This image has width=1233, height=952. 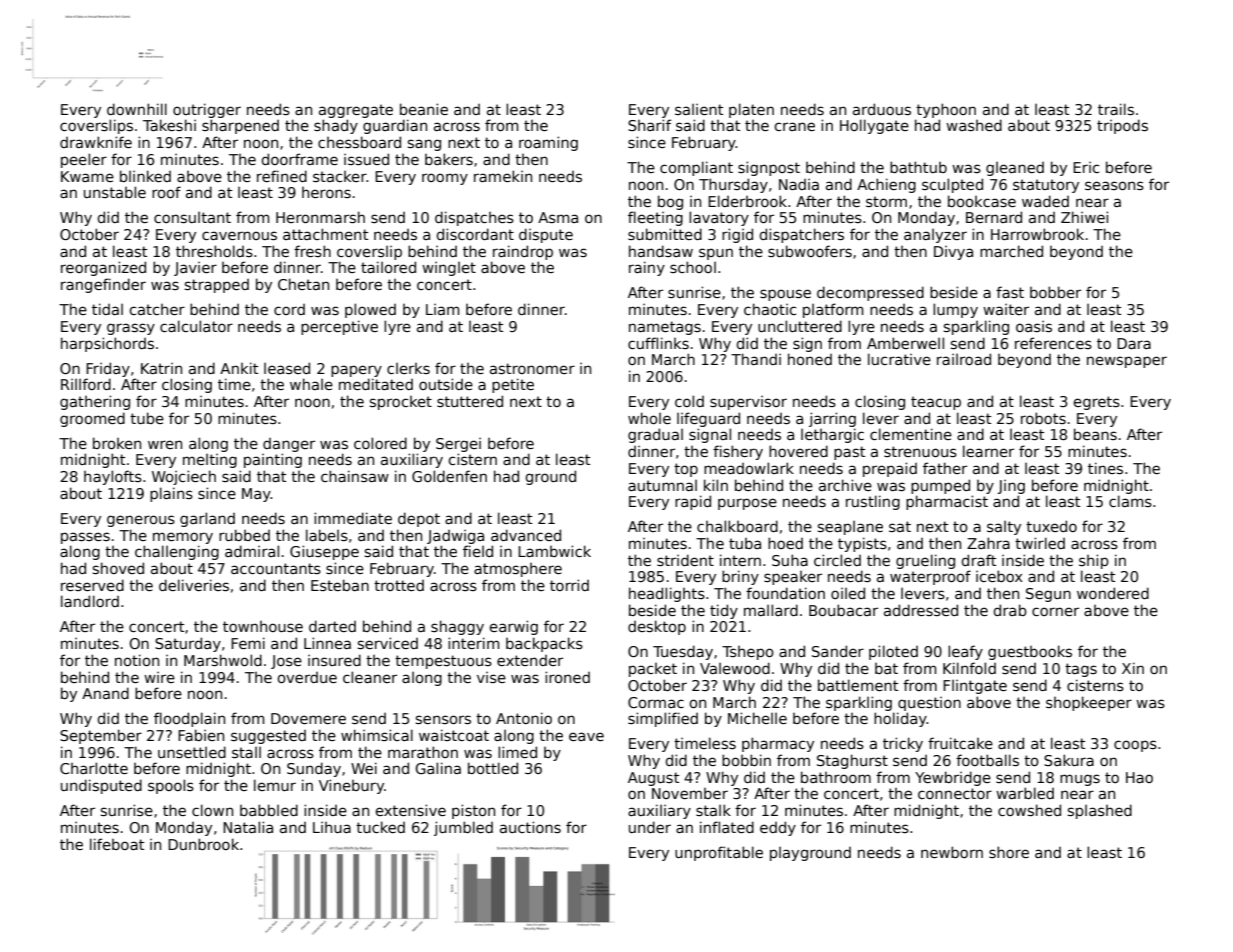 What do you see at coordinates (94, 768) in the image?
I see `Charlotte` at bounding box center [94, 768].
